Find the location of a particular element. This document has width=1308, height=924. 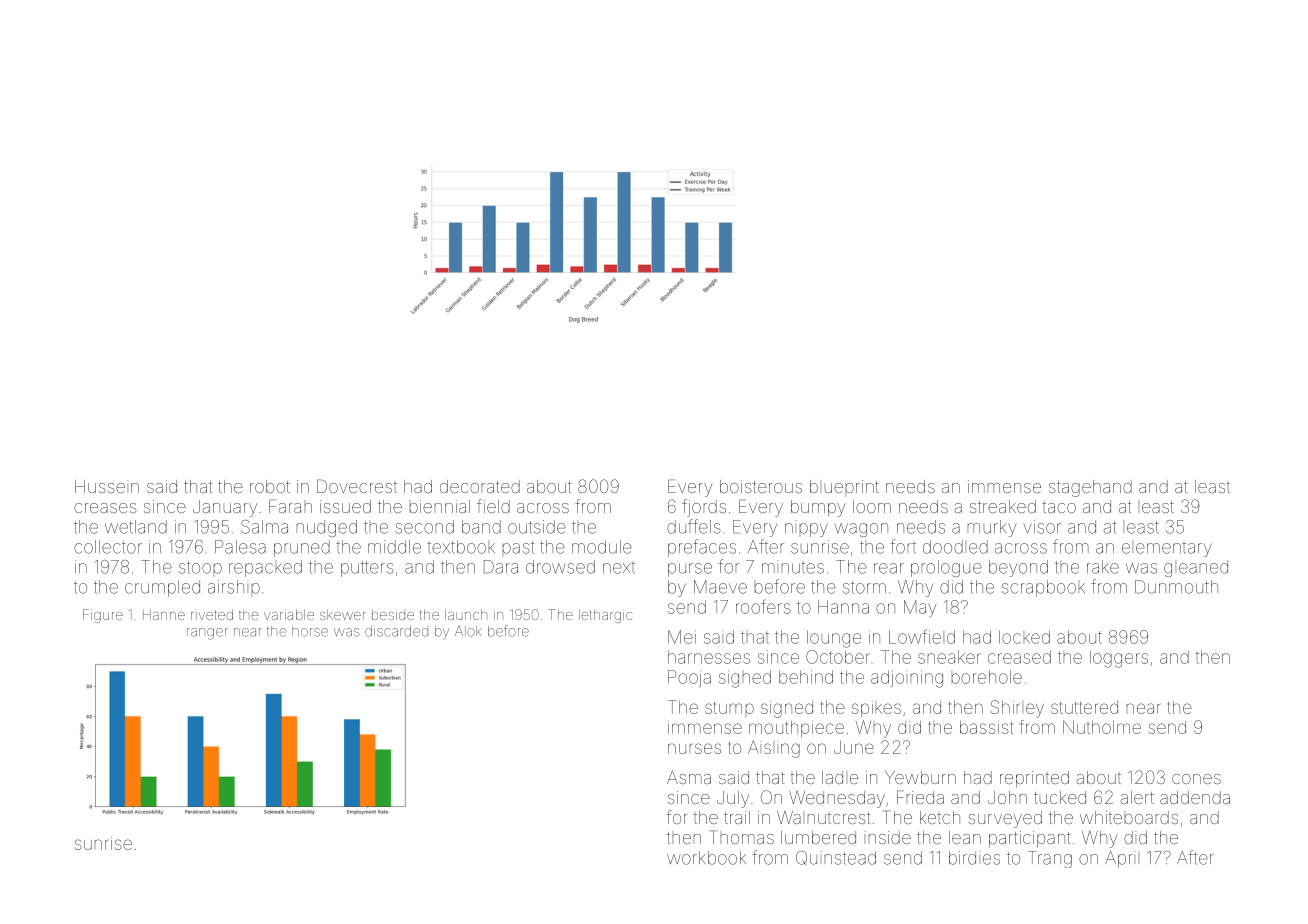

stagehand is located at coordinates (1090, 488).
